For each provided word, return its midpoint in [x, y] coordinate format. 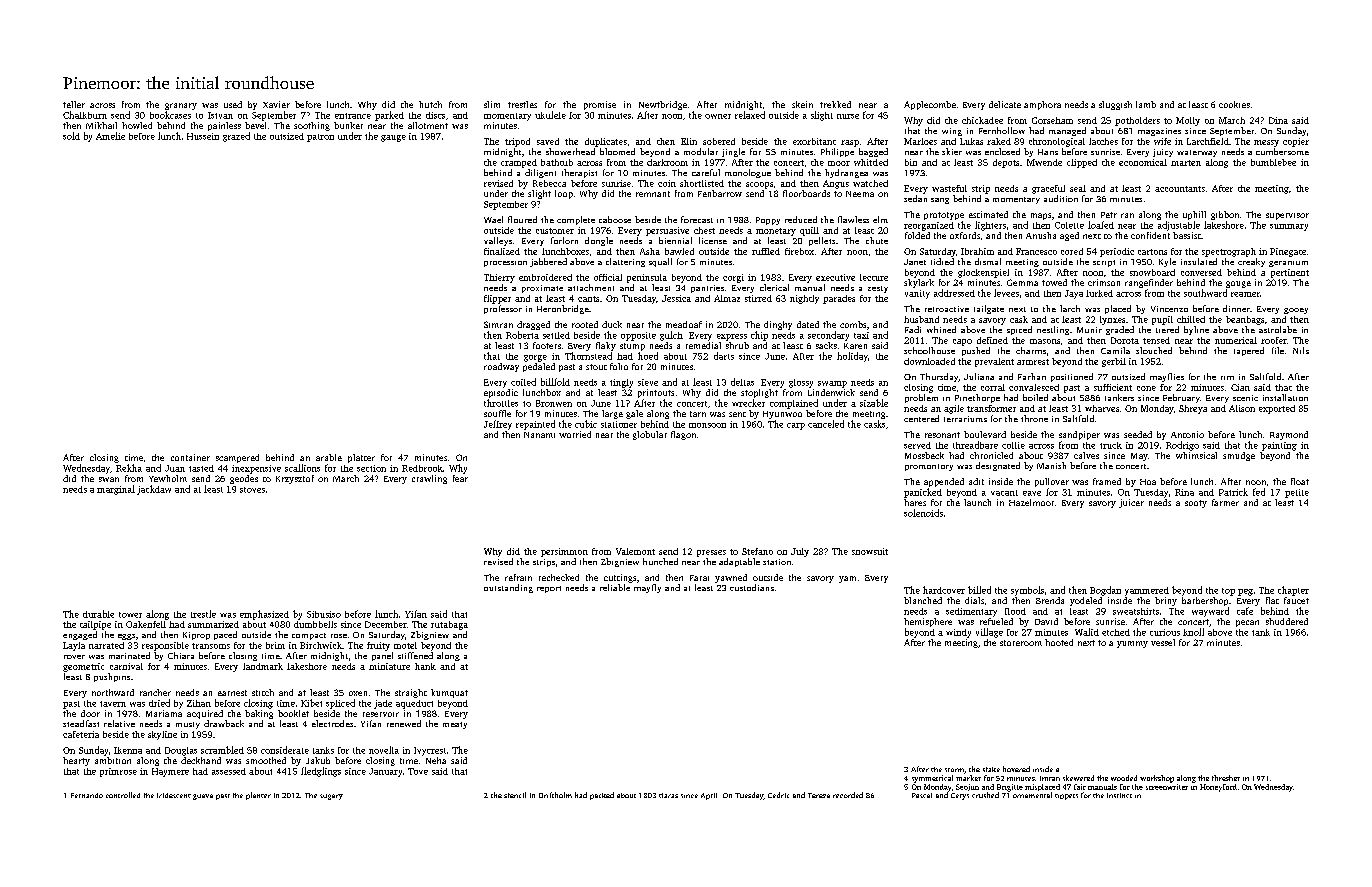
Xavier [276, 104]
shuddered [1287, 621]
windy [958, 633]
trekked [835, 104]
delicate [1005, 104]
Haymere [170, 772]
